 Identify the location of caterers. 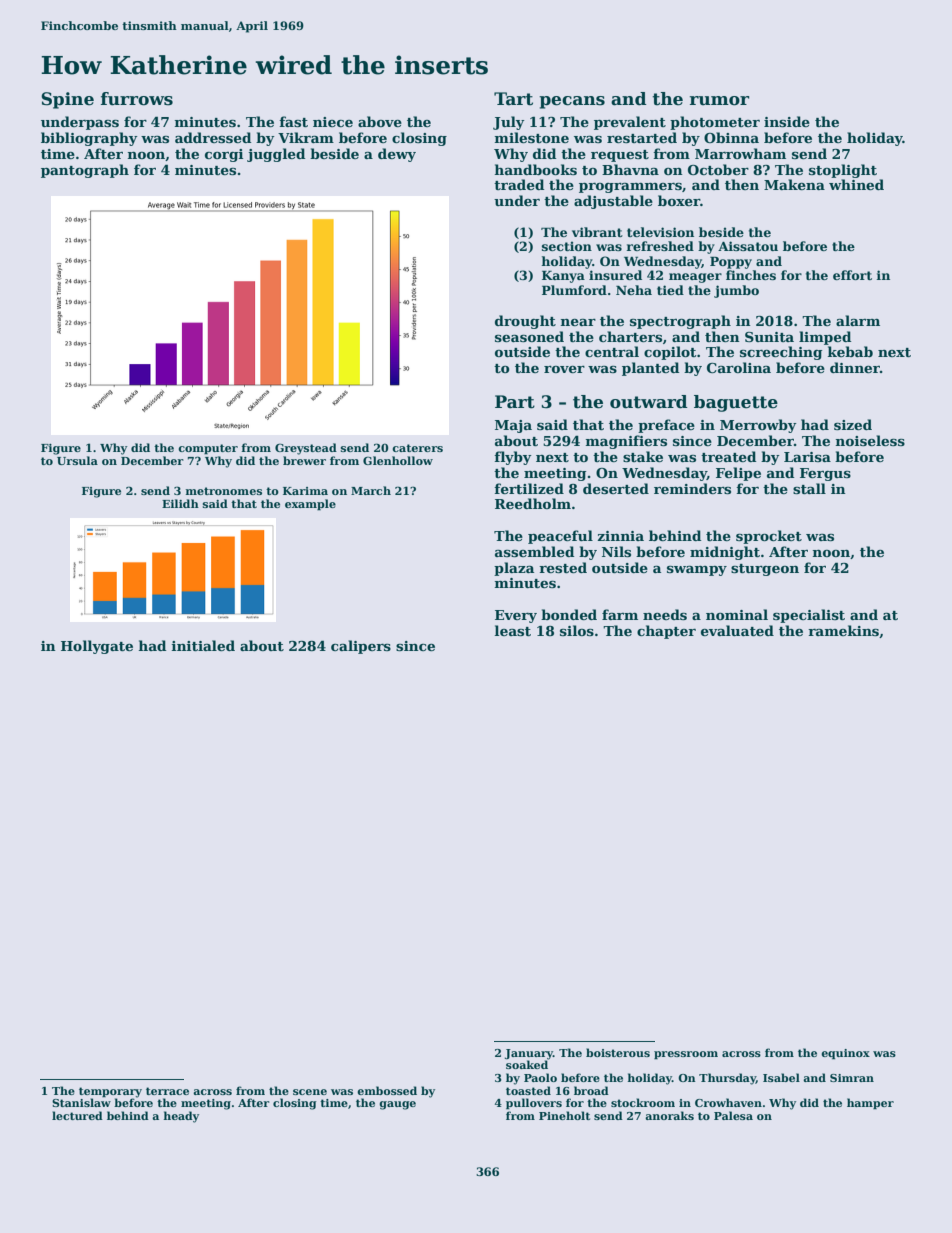
(417, 448).
